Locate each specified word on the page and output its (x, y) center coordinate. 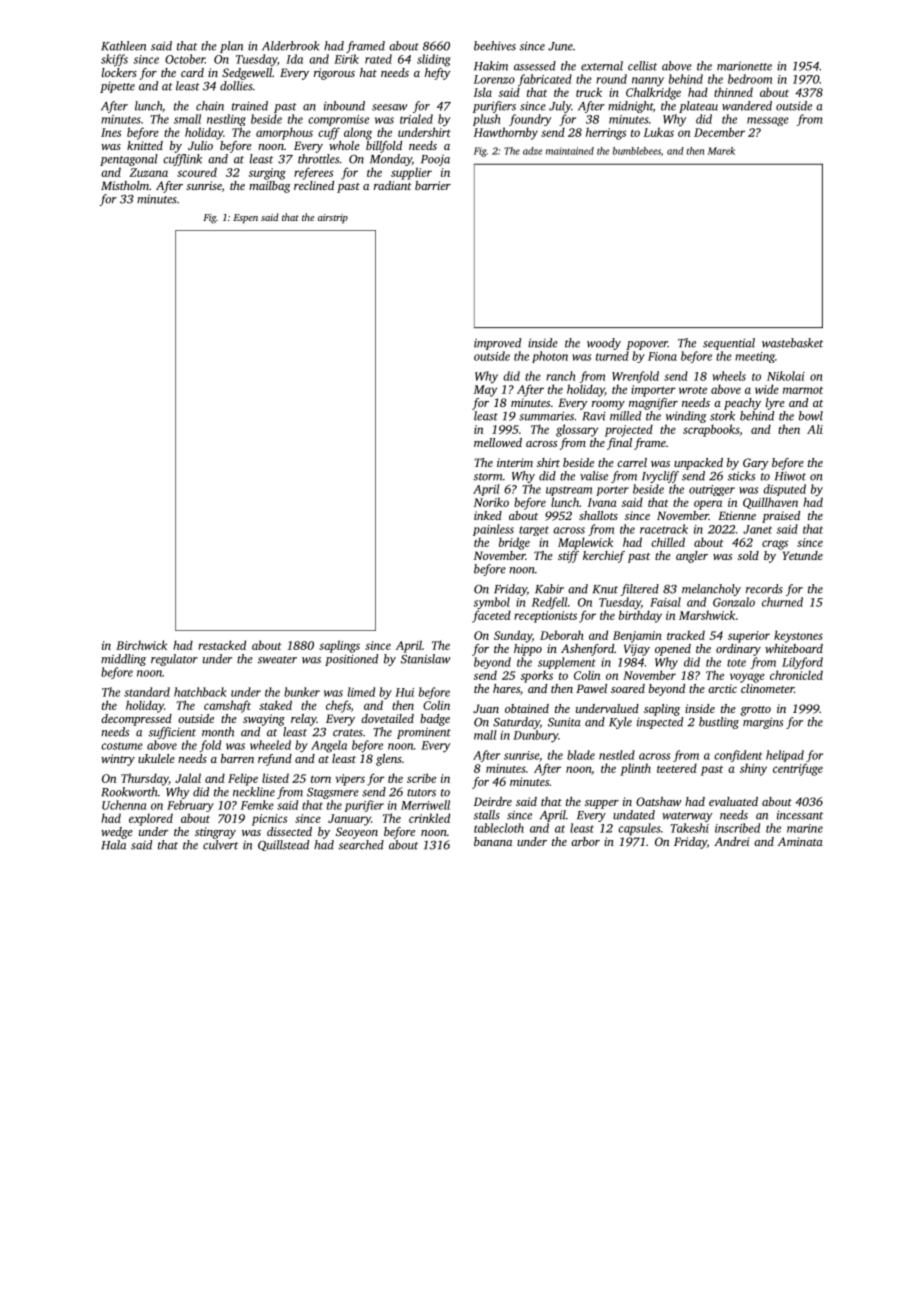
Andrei (732, 841)
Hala (113, 845)
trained (250, 106)
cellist (642, 66)
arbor (585, 841)
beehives (495, 46)
